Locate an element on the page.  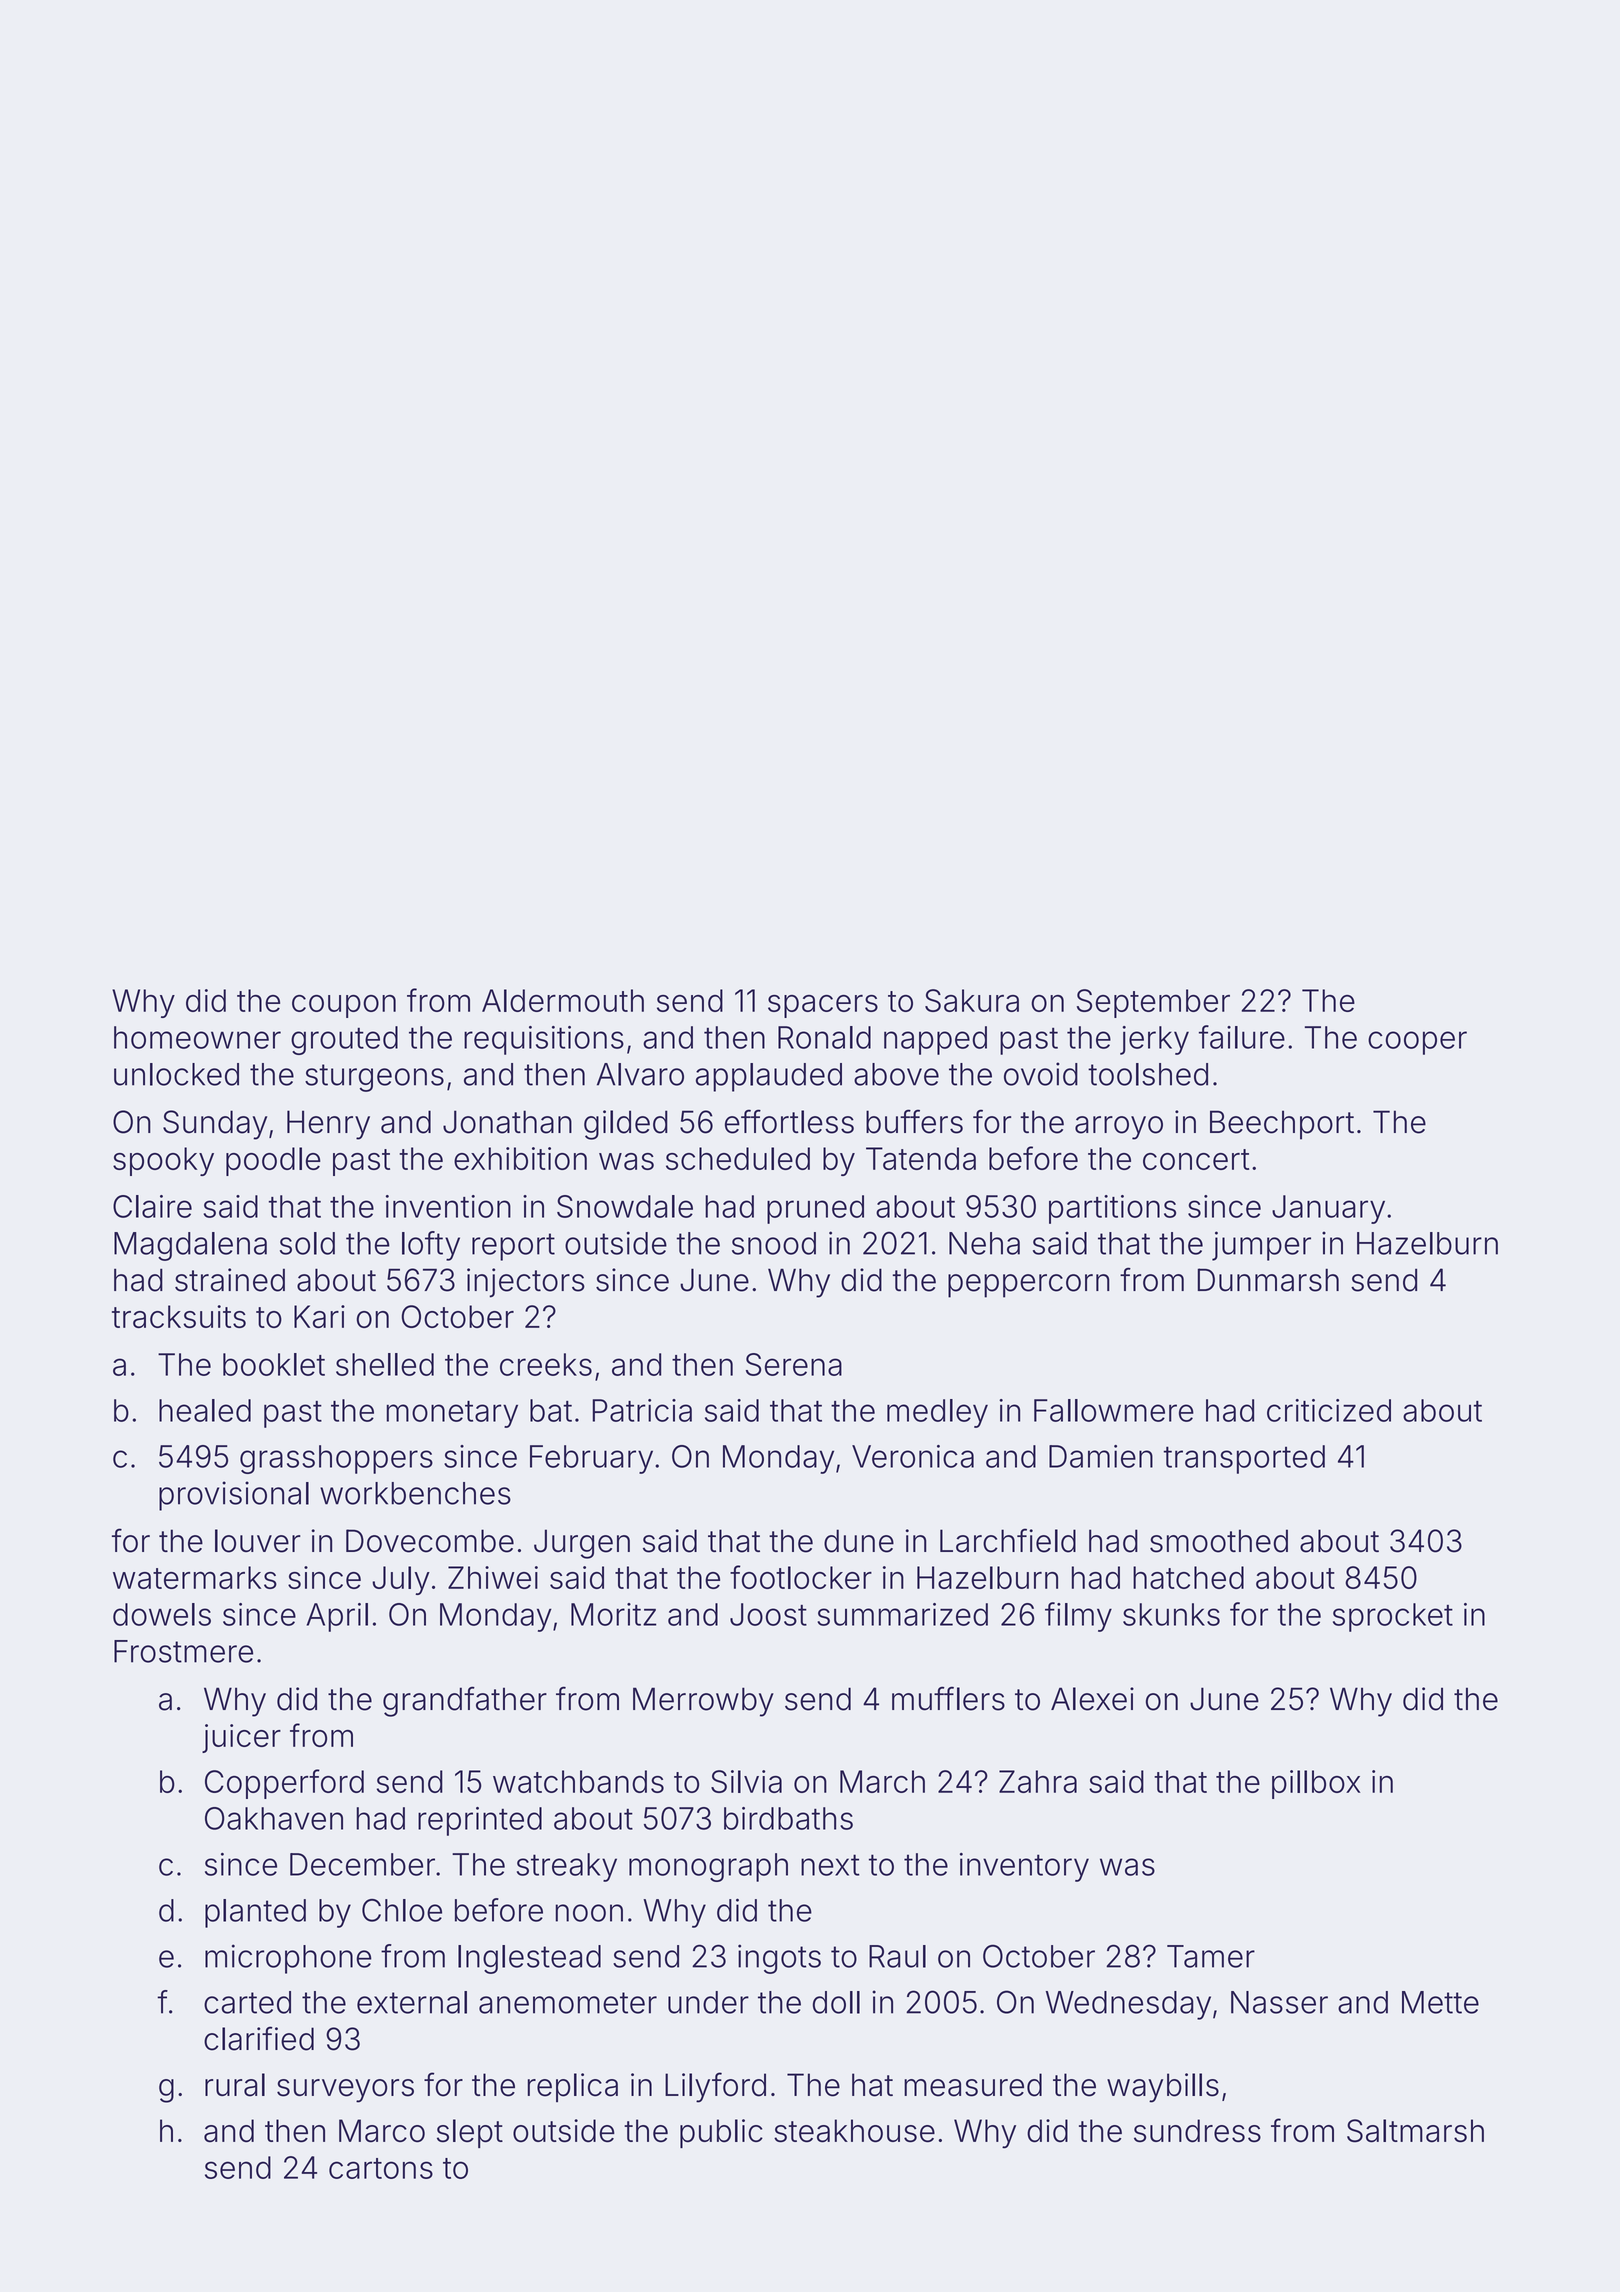
September is located at coordinates (1153, 1003).
